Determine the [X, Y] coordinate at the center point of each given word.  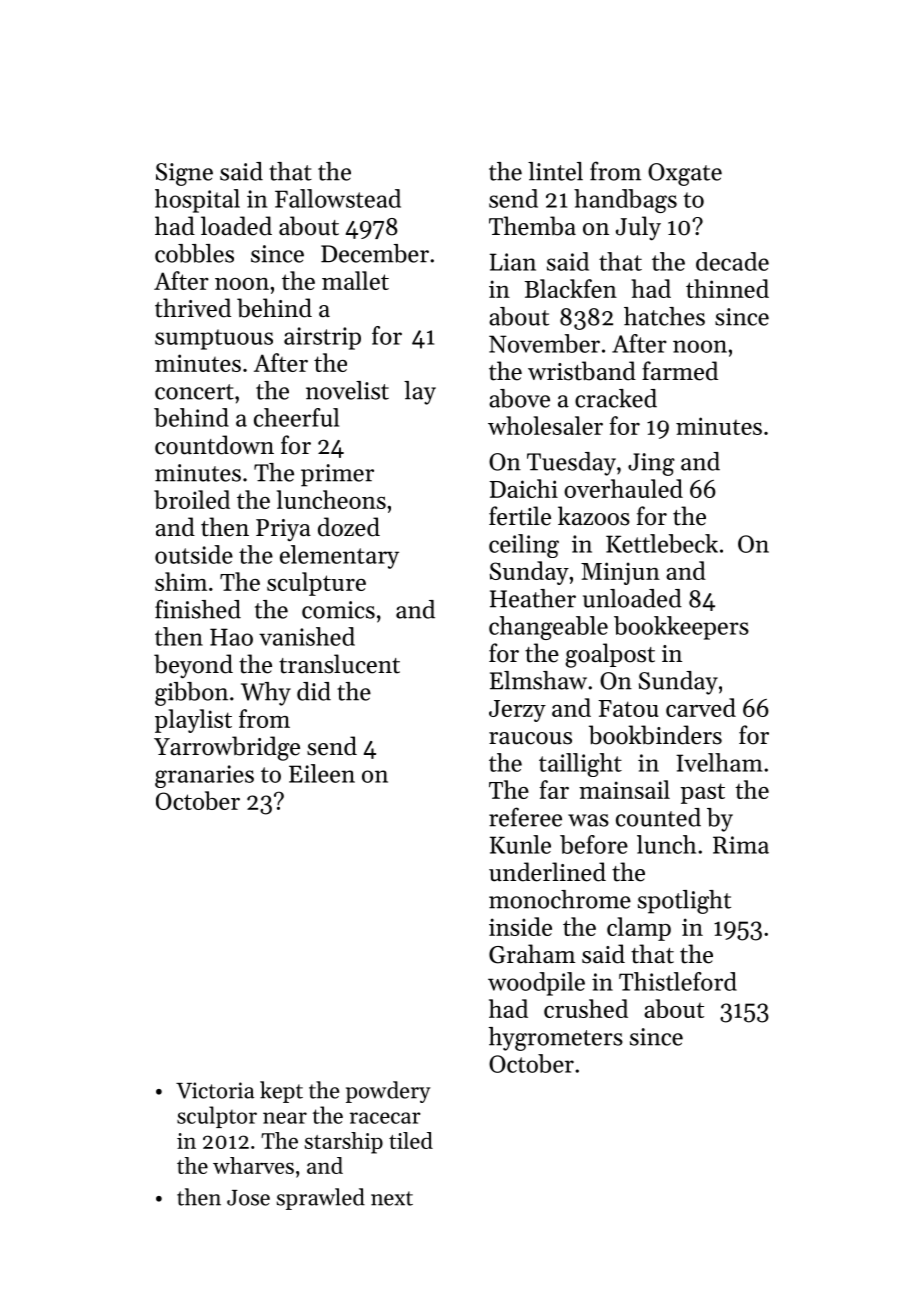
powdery [388, 1092]
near [285, 1118]
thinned [727, 288]
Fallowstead [338, 198]
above [519, 398]
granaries [204, 776]
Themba [532, 226]
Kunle [520, 844]
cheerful [296, 417]
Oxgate [685, 174]
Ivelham [719, 762]
